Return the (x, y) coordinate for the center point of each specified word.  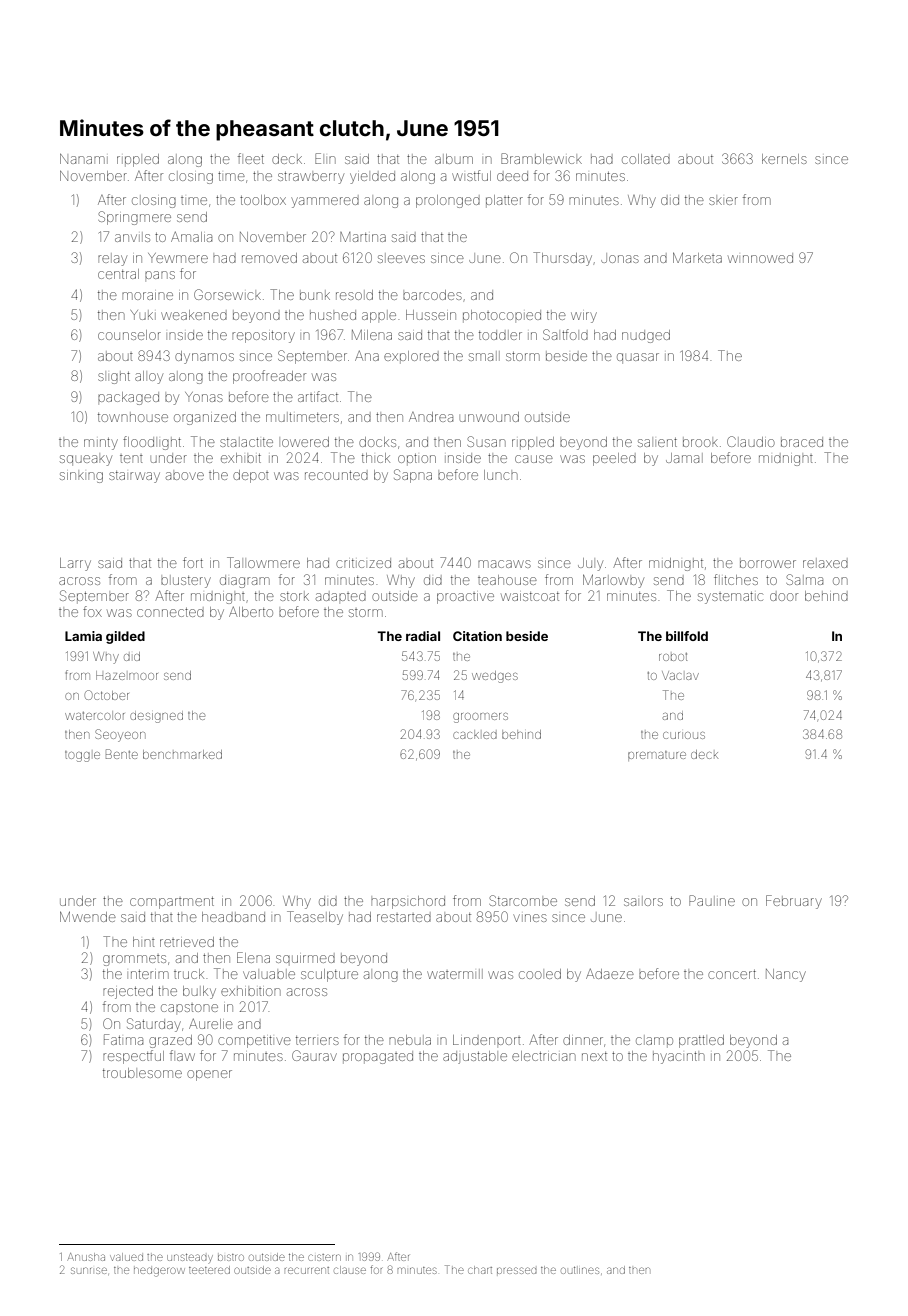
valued (127, 1257)
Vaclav (680, 675)
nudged (646, 336)
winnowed (760, 258)
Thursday (562, 259)
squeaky (86, 460)
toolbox (263, 200)
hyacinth (678, 1058)
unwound (489, 417)
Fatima (123, 1039)
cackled (475, 735)
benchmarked (182, 754)
